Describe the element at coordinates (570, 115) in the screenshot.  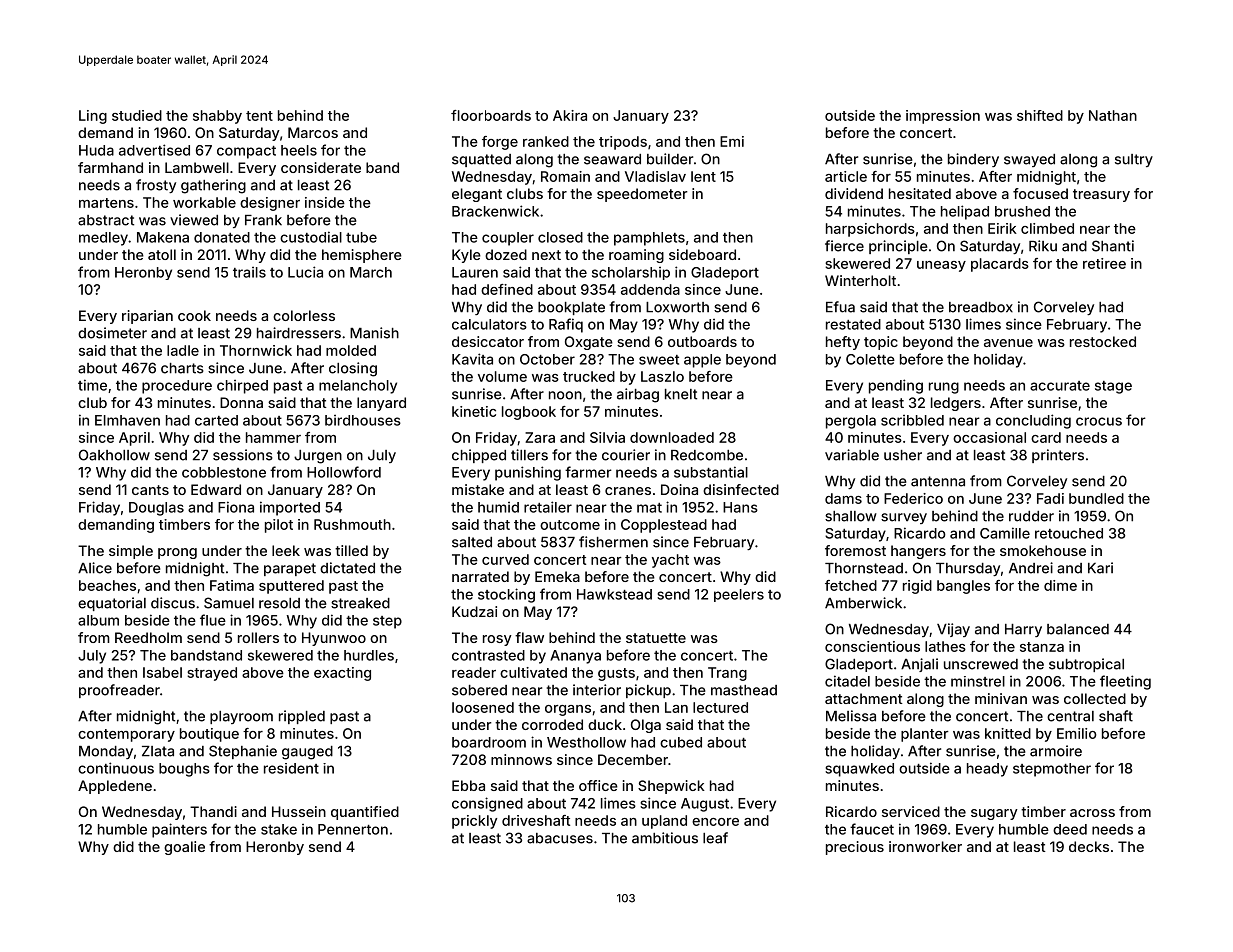
I see `Akira` at that location.
